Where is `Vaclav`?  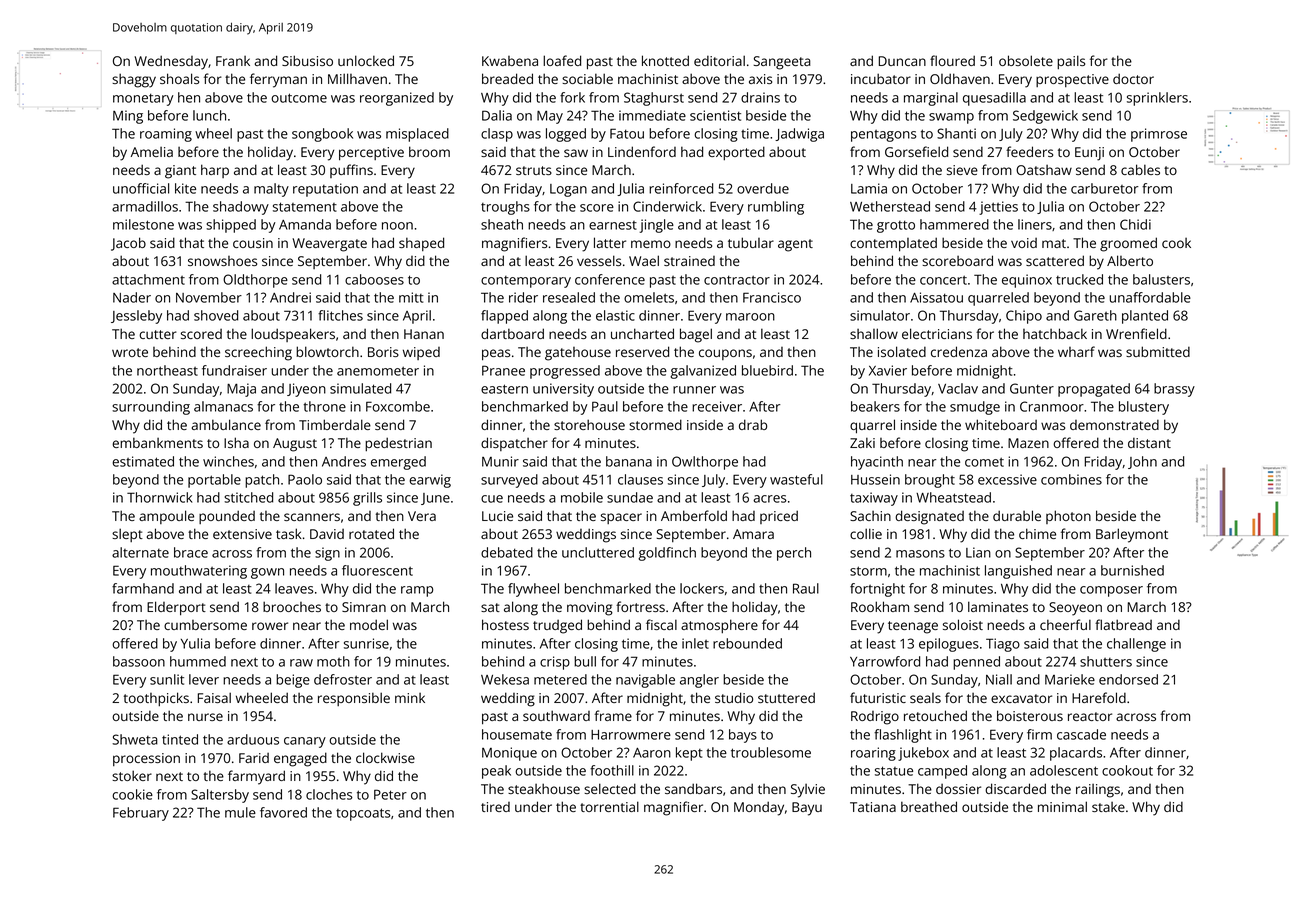 Vaclav is located at coordinates (958, 388).
